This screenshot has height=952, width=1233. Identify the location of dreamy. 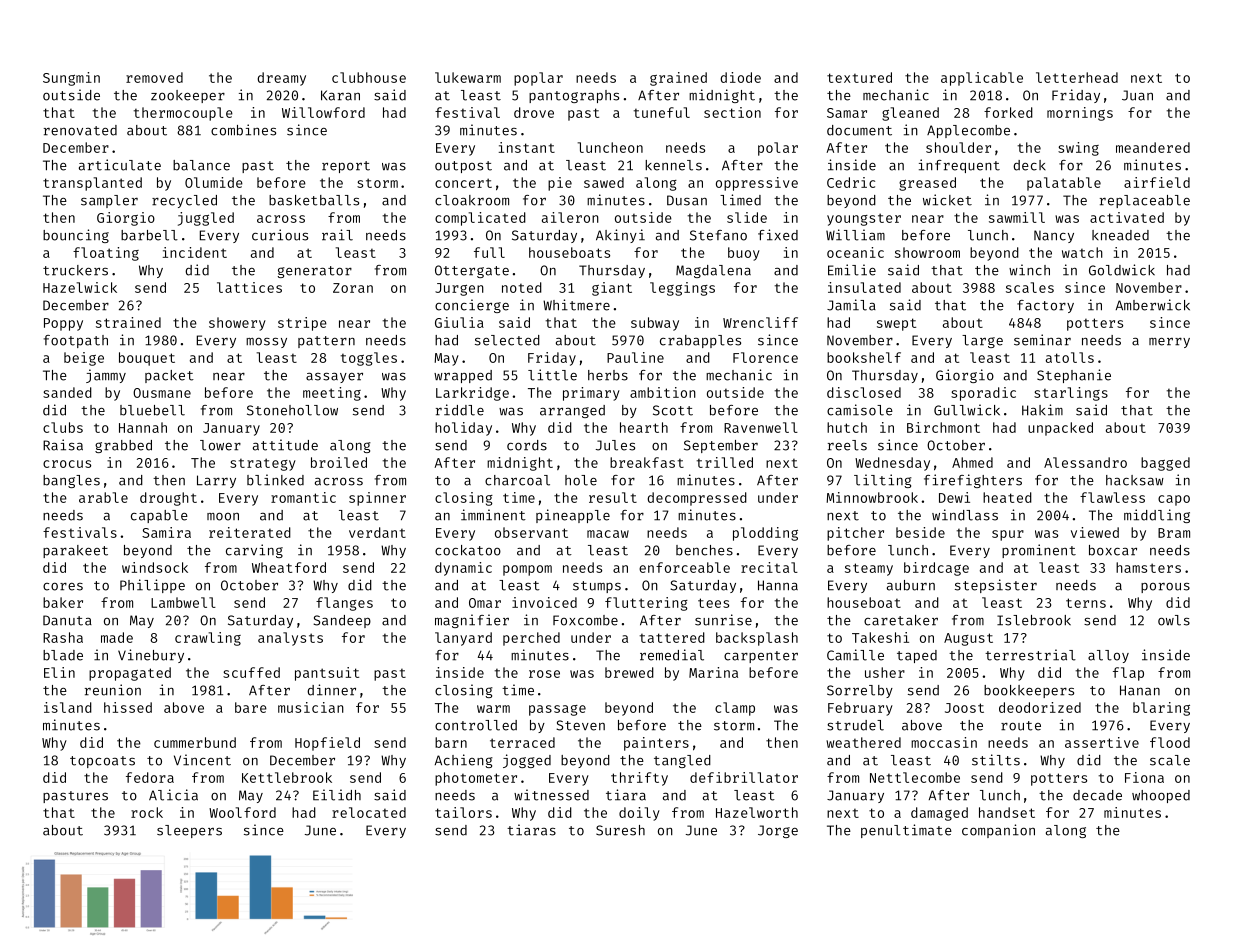
(281, 79).
